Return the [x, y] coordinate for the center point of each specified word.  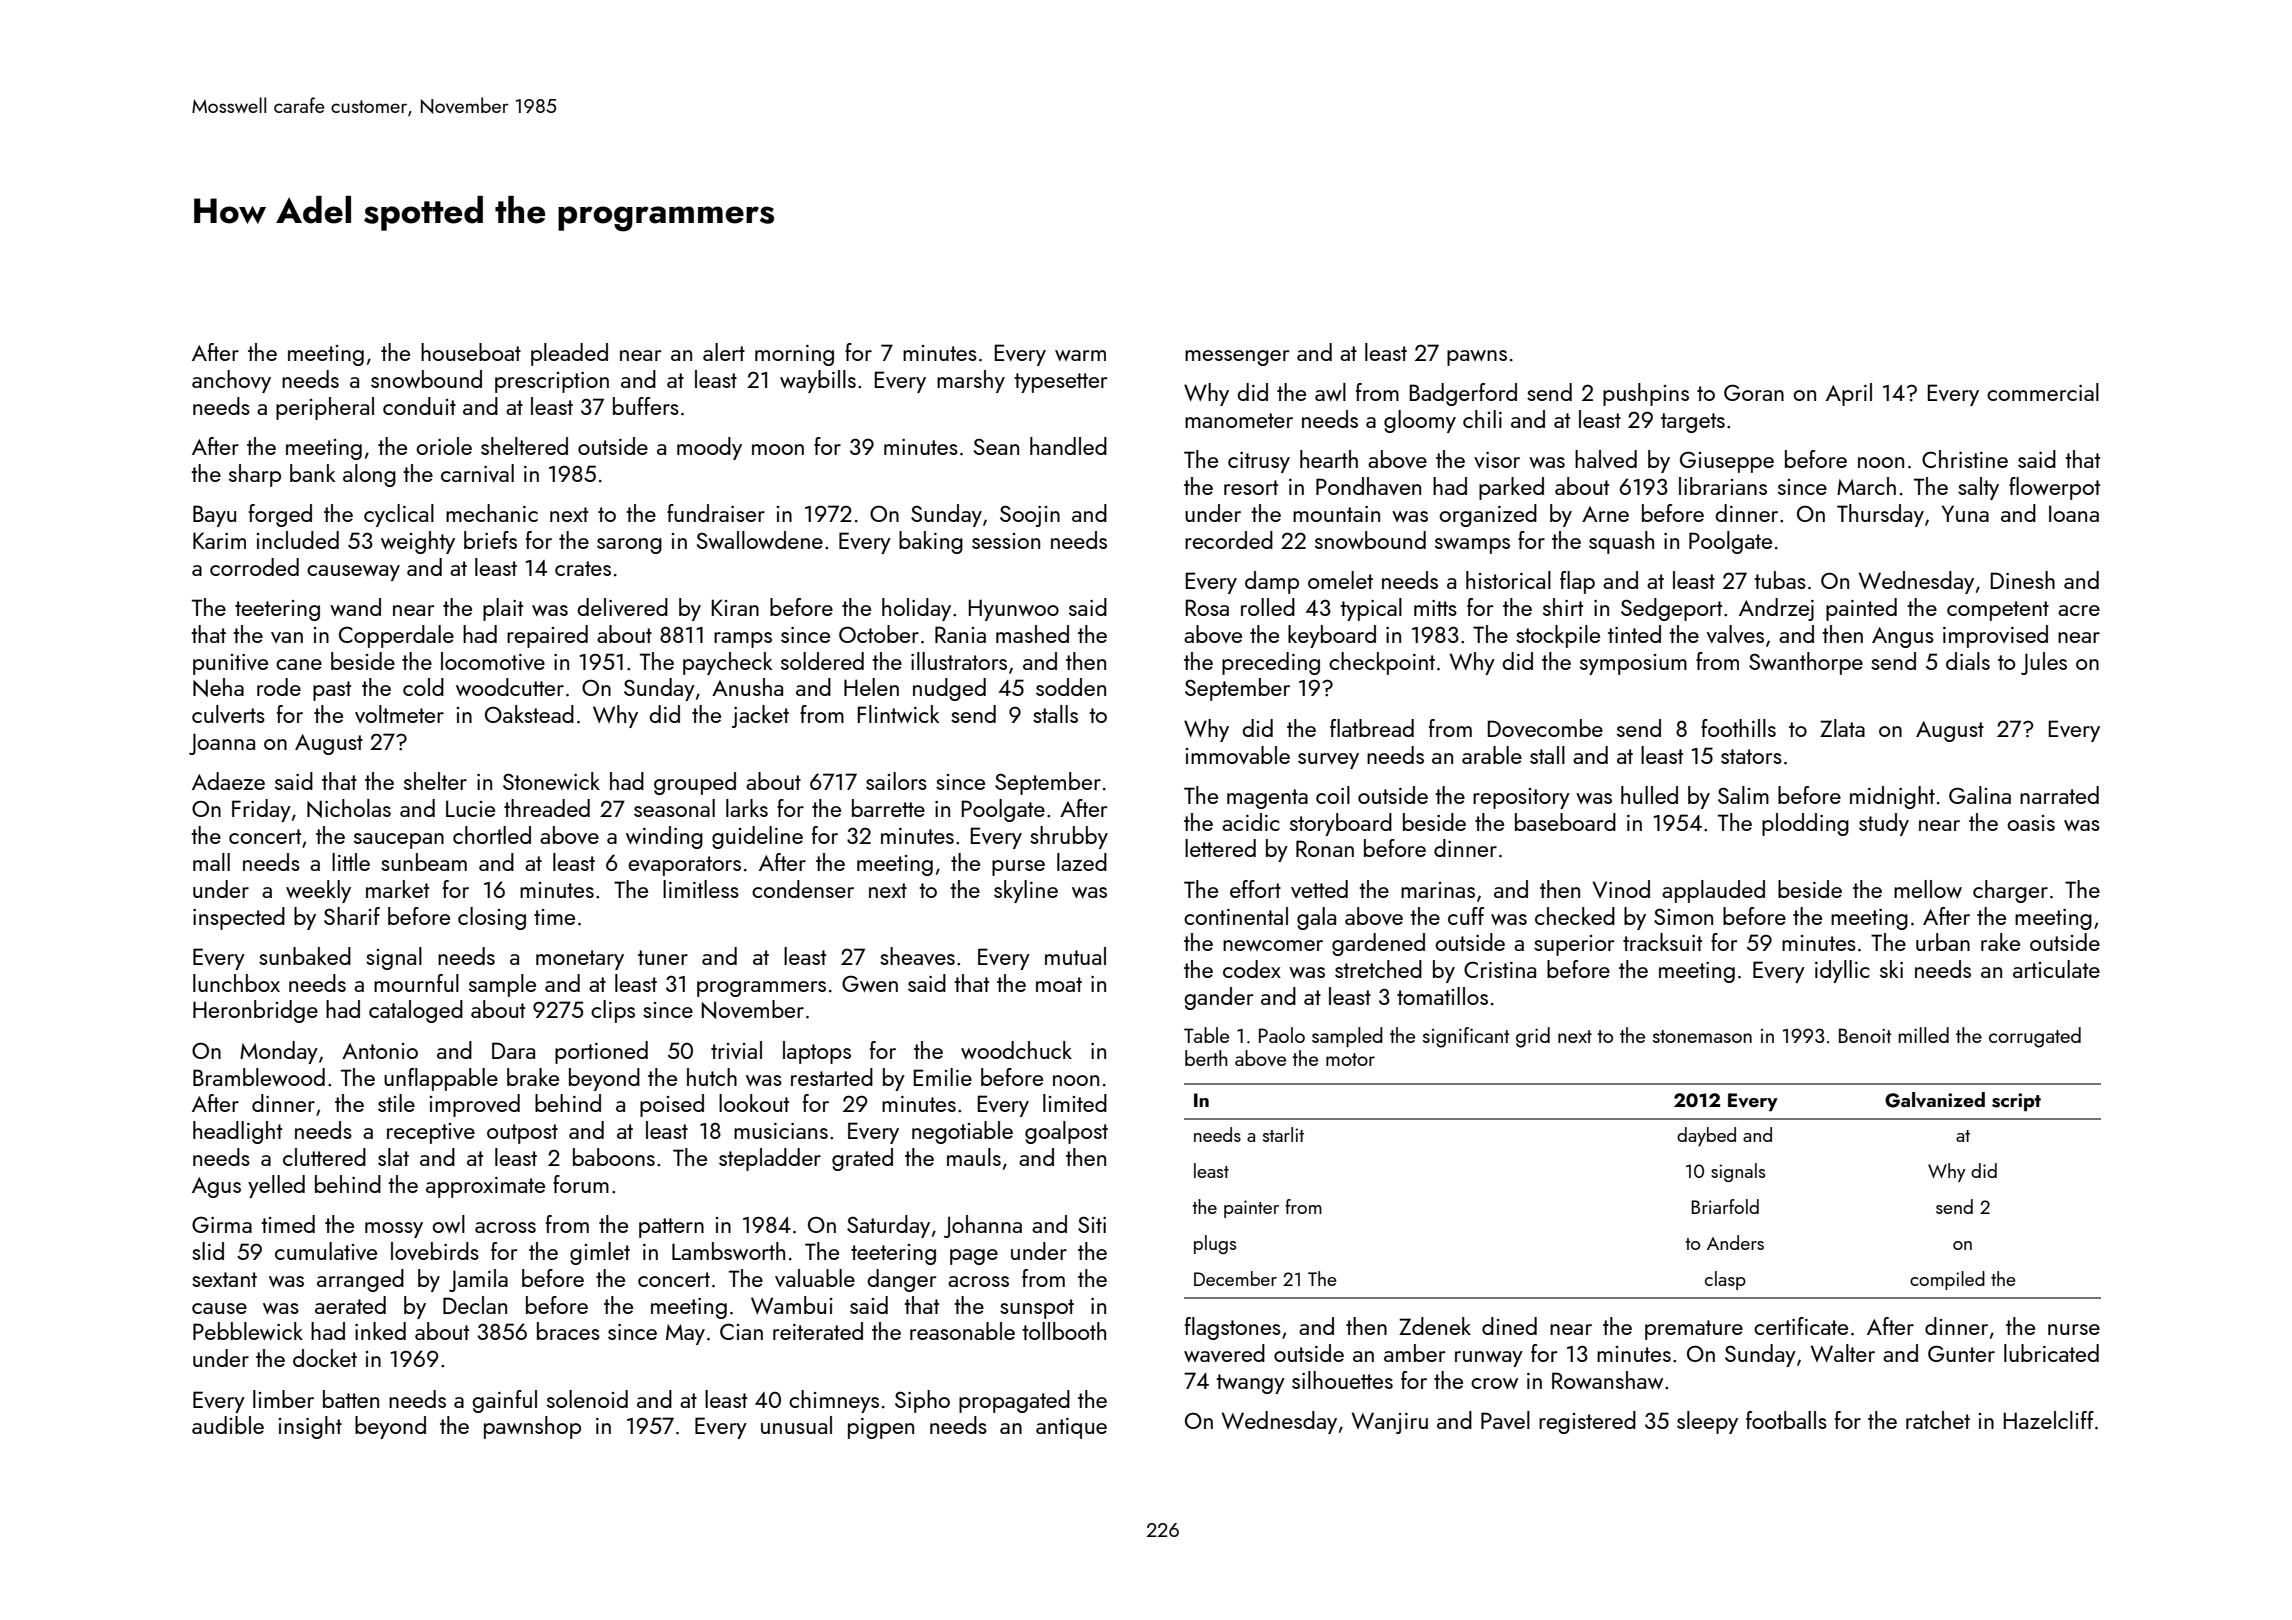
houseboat [471, 352]
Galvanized [1935, 1100]
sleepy [1707, 1422]
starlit [1283, 1134]
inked [380, 1331]
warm [1080, 355]
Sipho [922, 1401]
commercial [2043, 392]
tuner [663, 957]
